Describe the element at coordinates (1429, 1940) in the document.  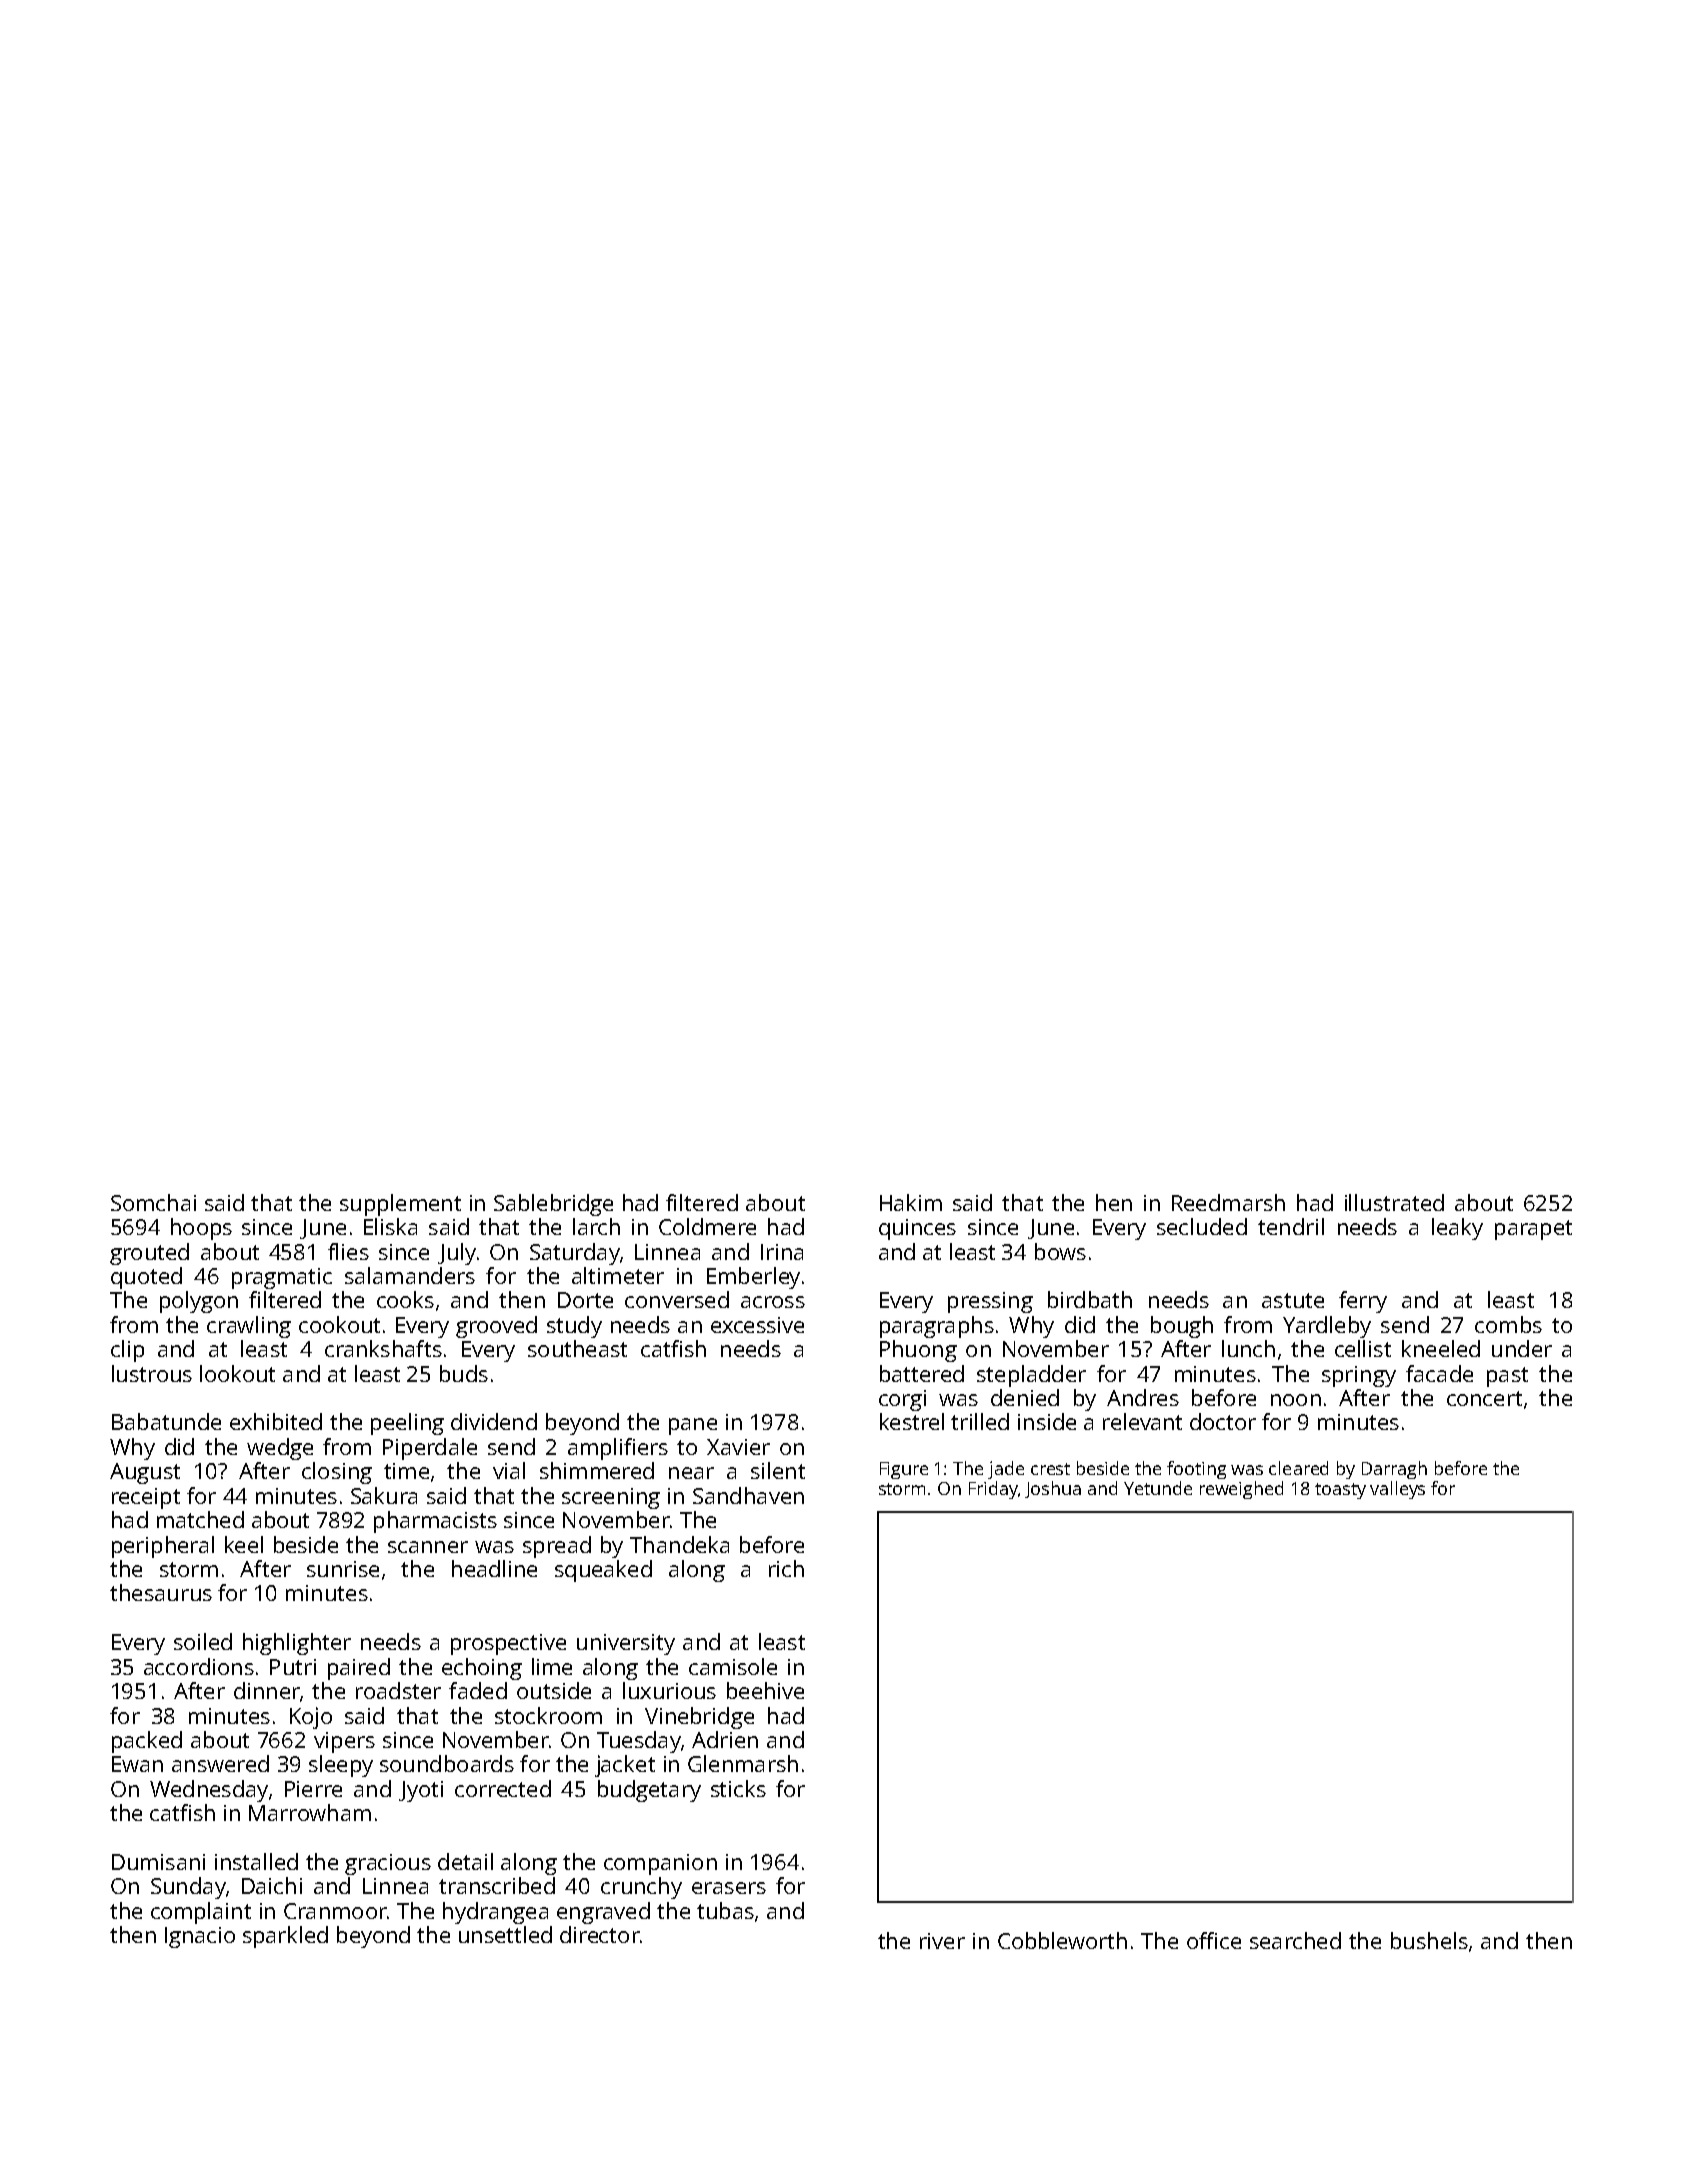
I see `bushels` at that location.
